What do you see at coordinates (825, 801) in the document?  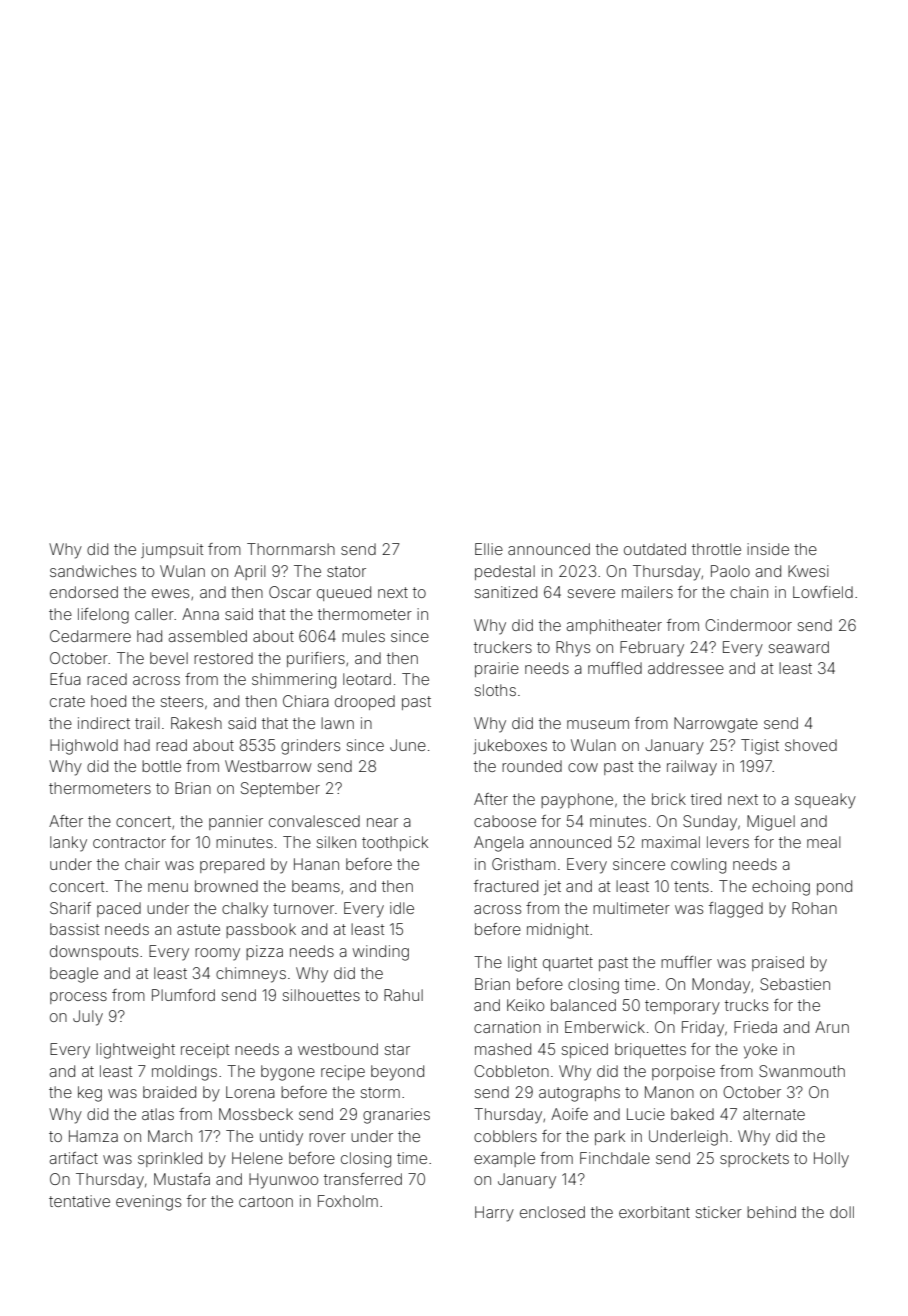 I see `squeaky` at bounding box center [825, 801].
